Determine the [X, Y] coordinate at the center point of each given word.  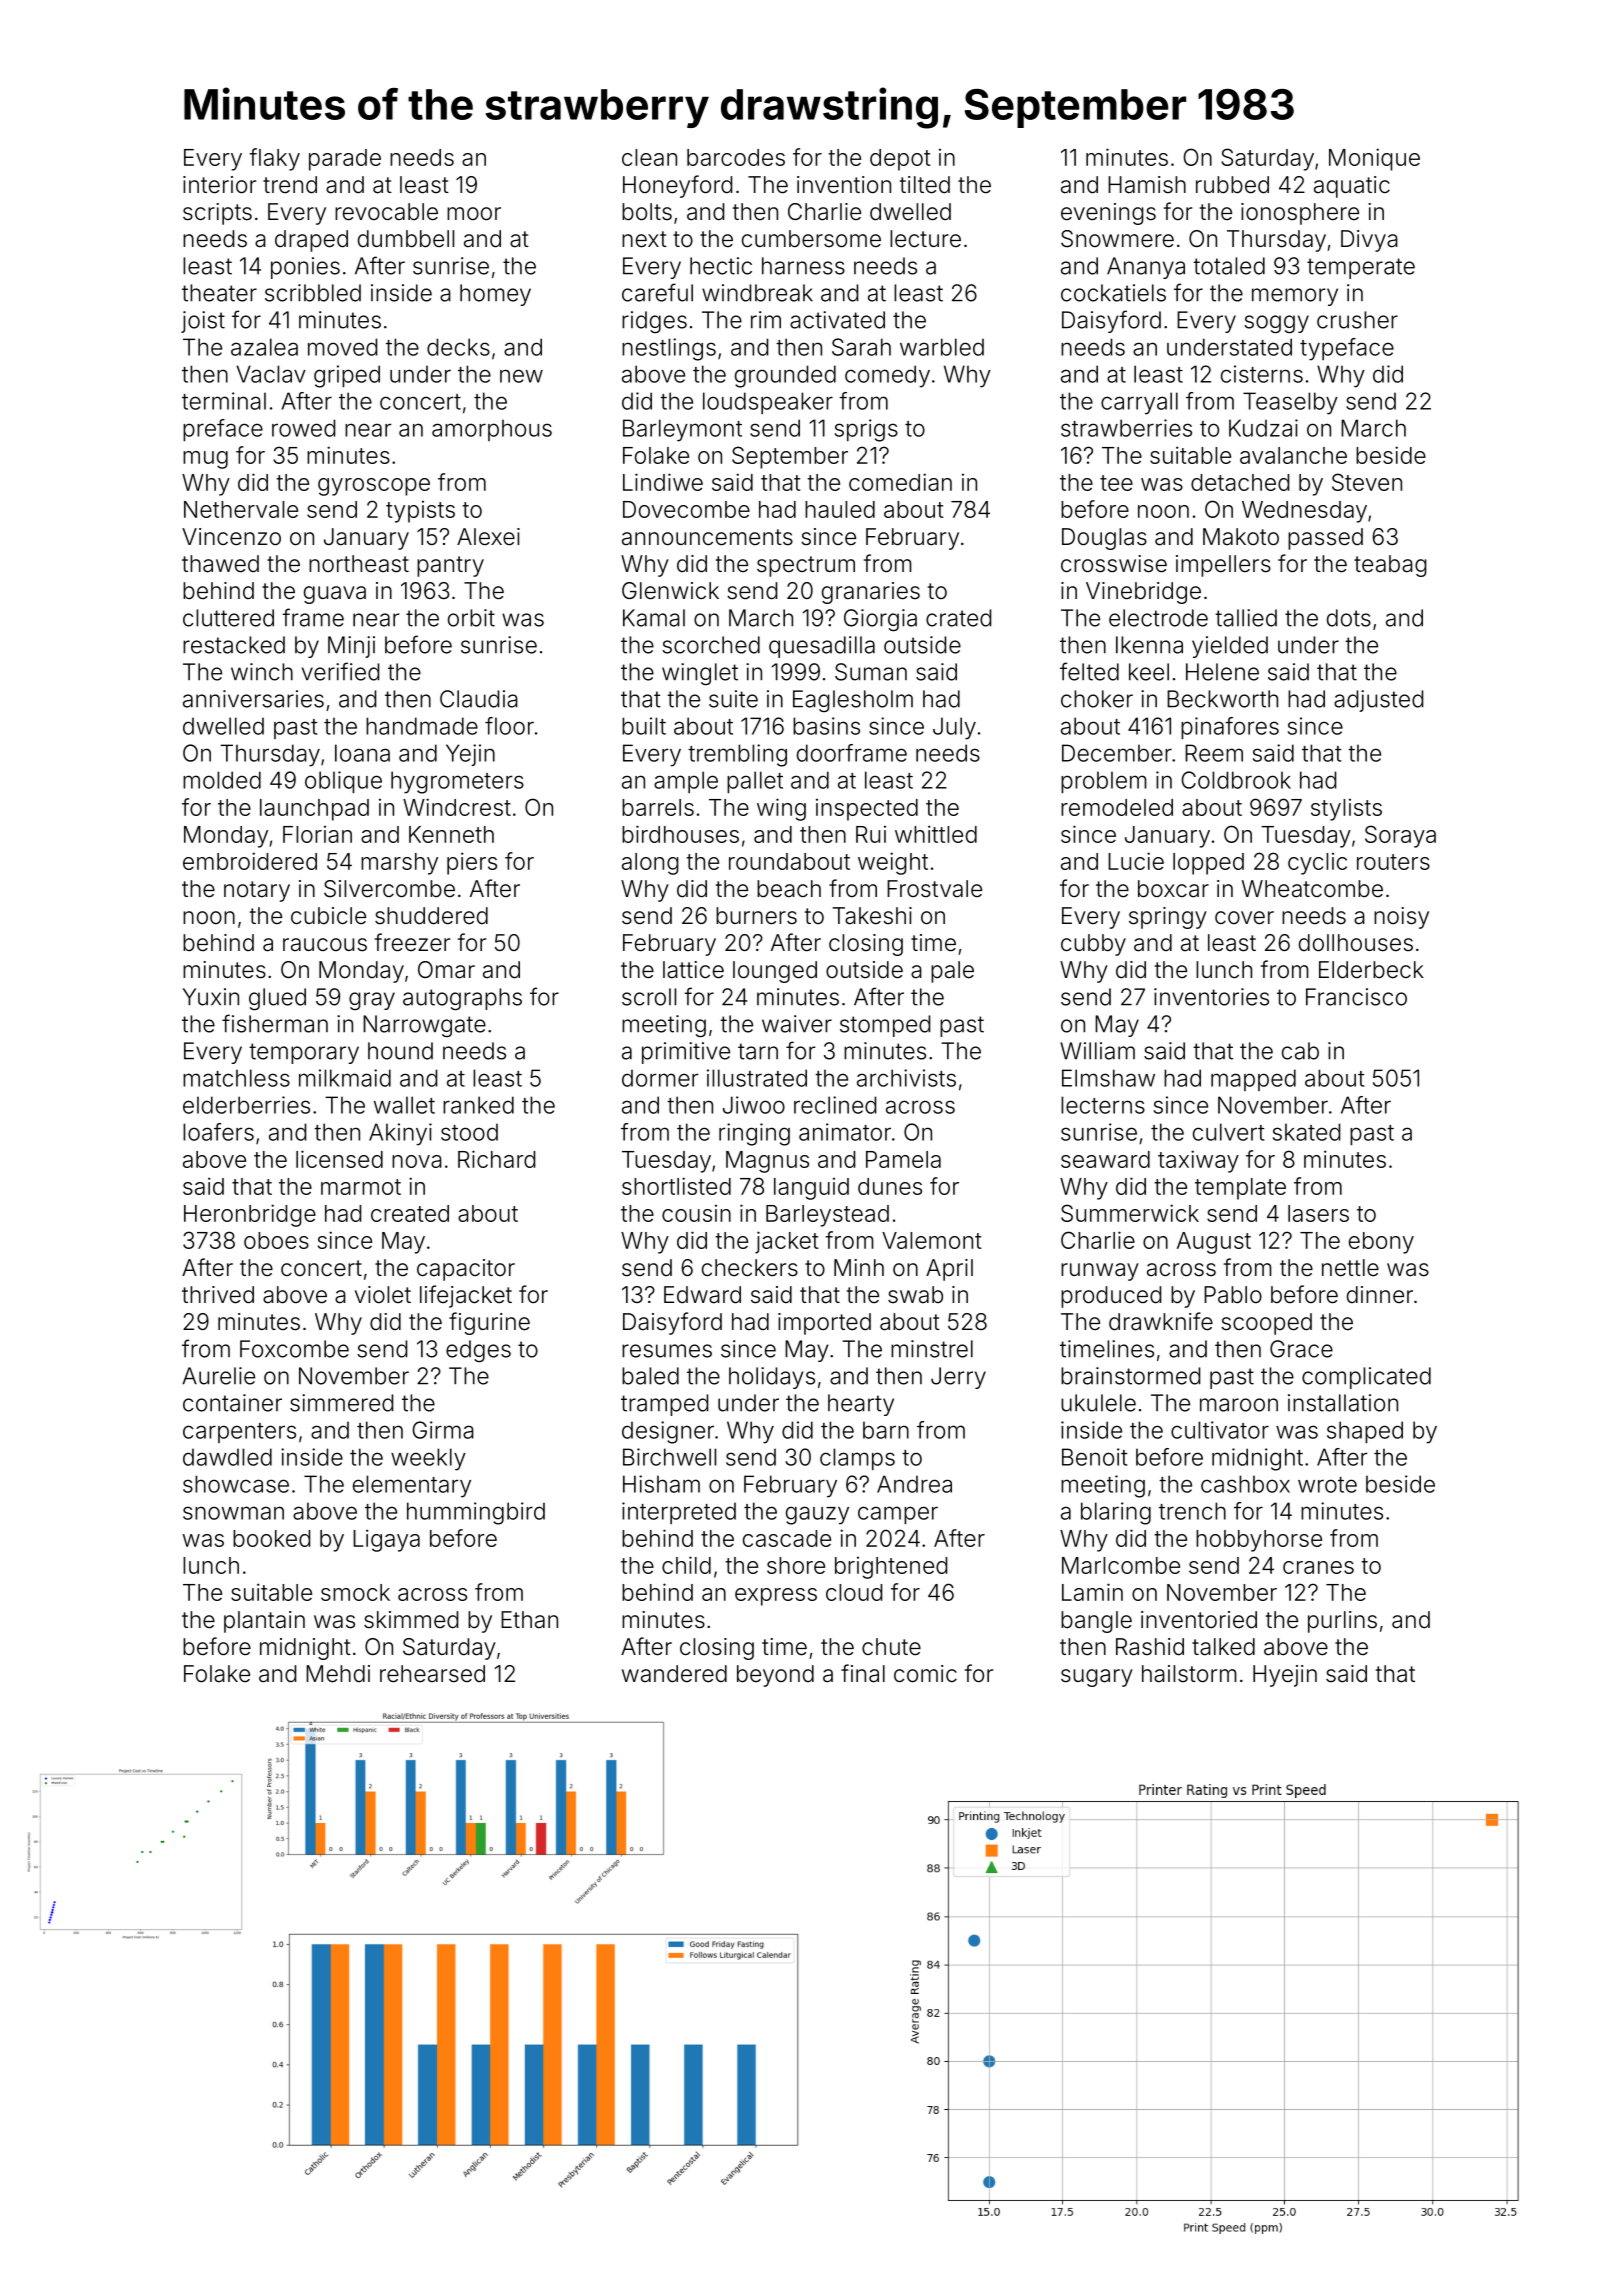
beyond [775, 1676]
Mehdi [338, 1674]
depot [900, 160]
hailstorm [1189, 1674]
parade [345, 160]
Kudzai [1263, 428]
